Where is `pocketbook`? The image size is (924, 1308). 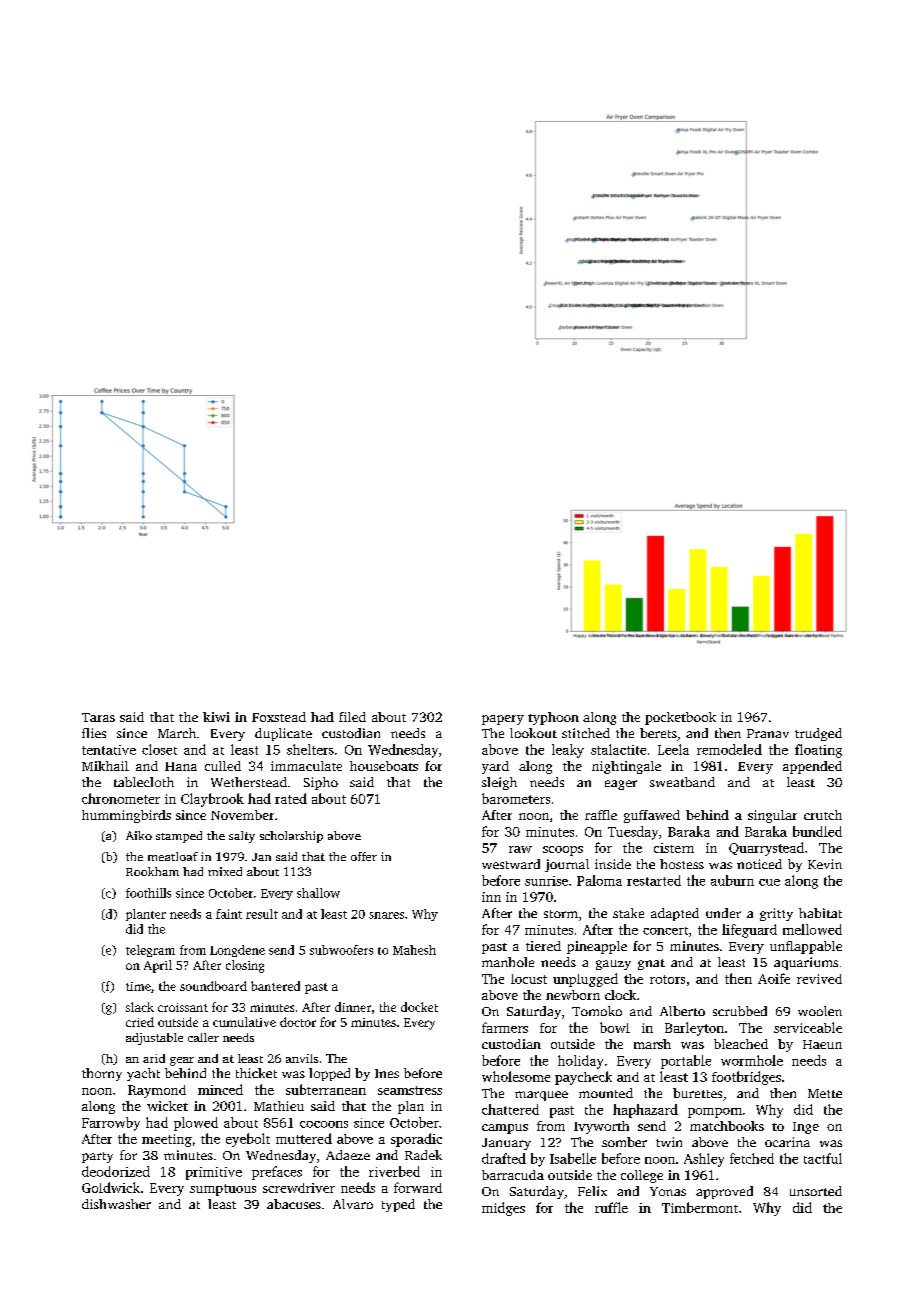
pocketbook is located at coordinates (680, 718).
